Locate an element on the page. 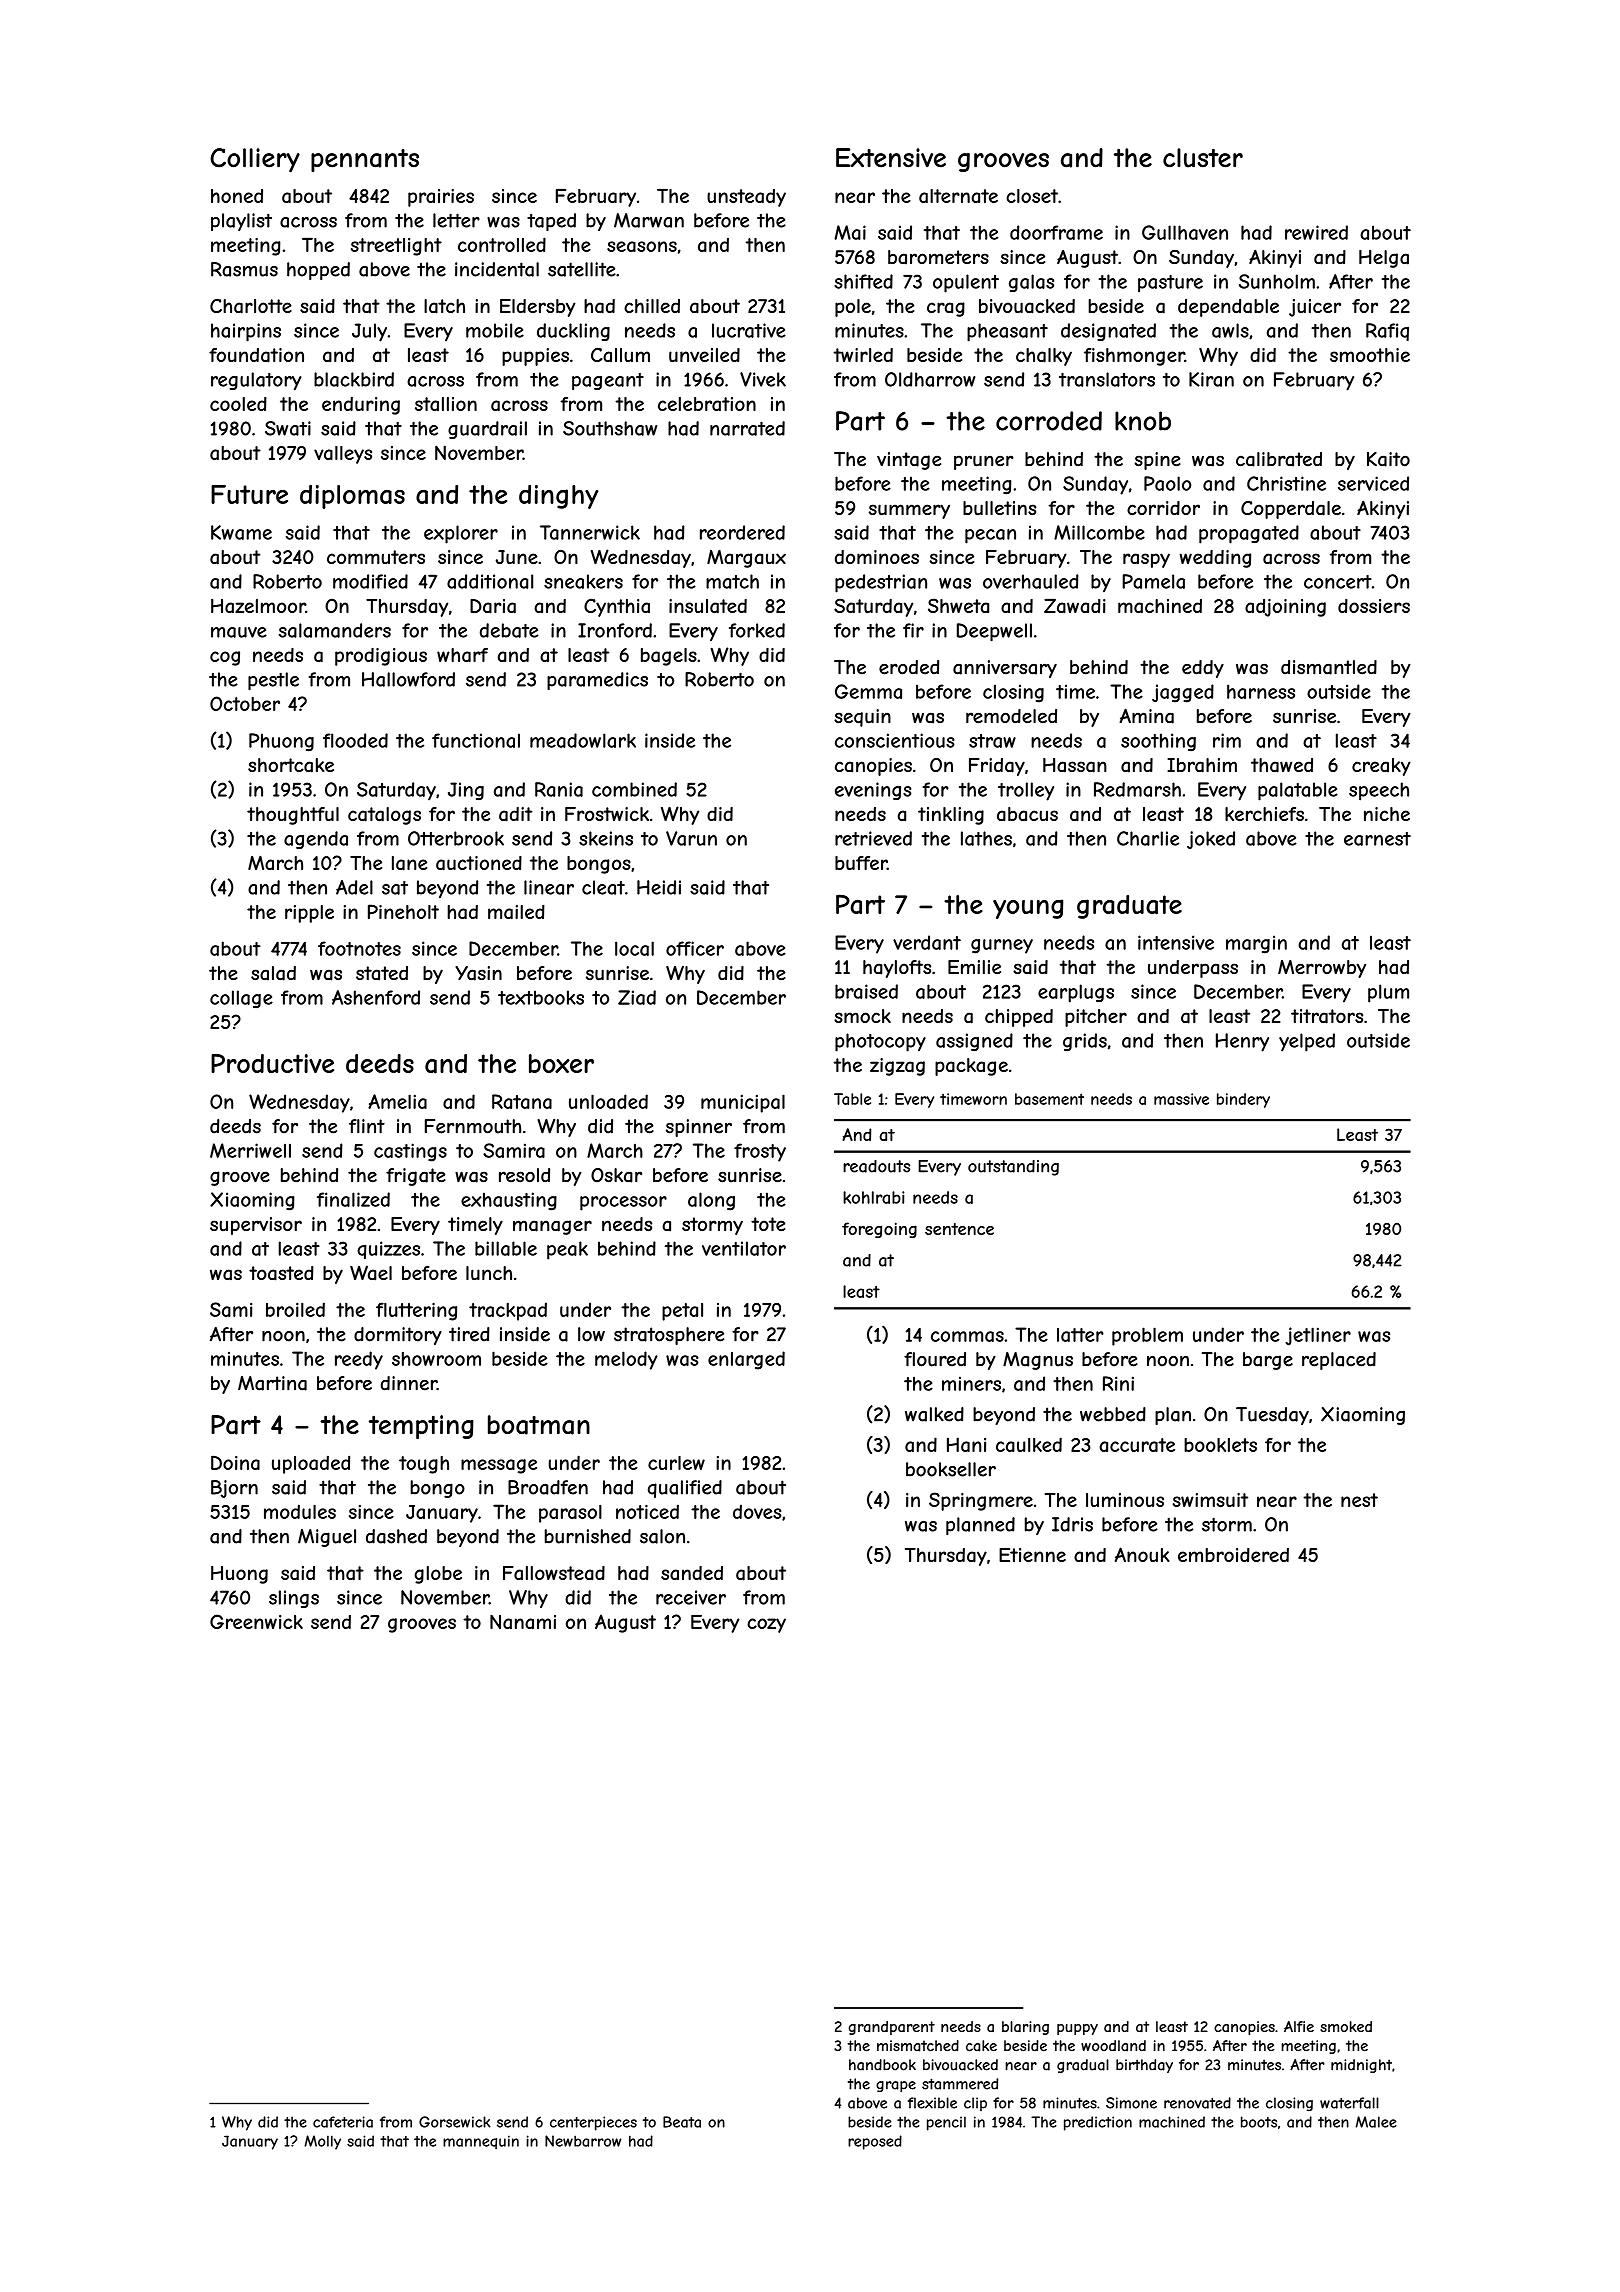 Image resolution: width=1620 pixels, height=2292 pixels. uploaded is located at coordinates (311, 1464).
